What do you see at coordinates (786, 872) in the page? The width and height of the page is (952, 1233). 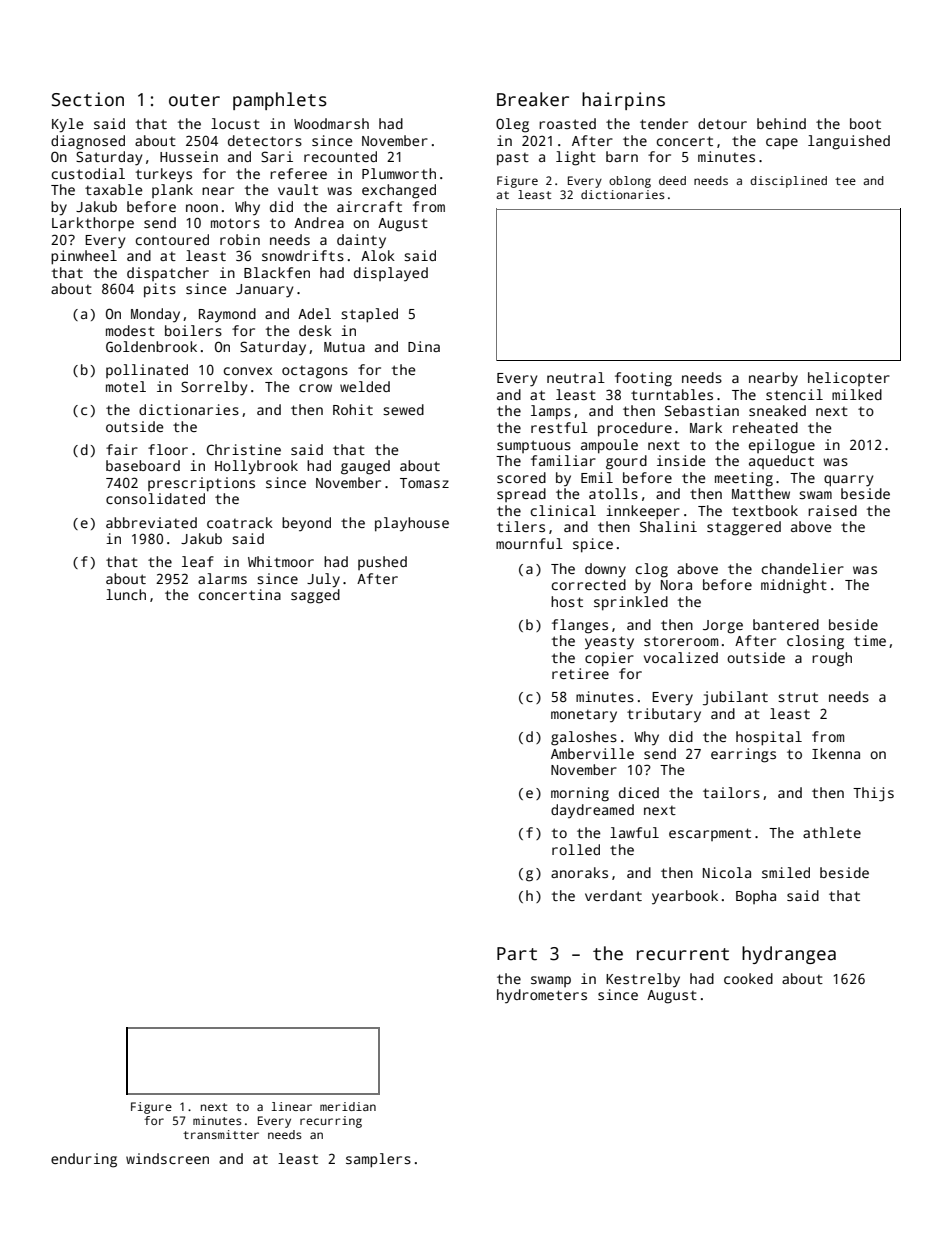 I see `smiled` at bounding box center [786, 872].
